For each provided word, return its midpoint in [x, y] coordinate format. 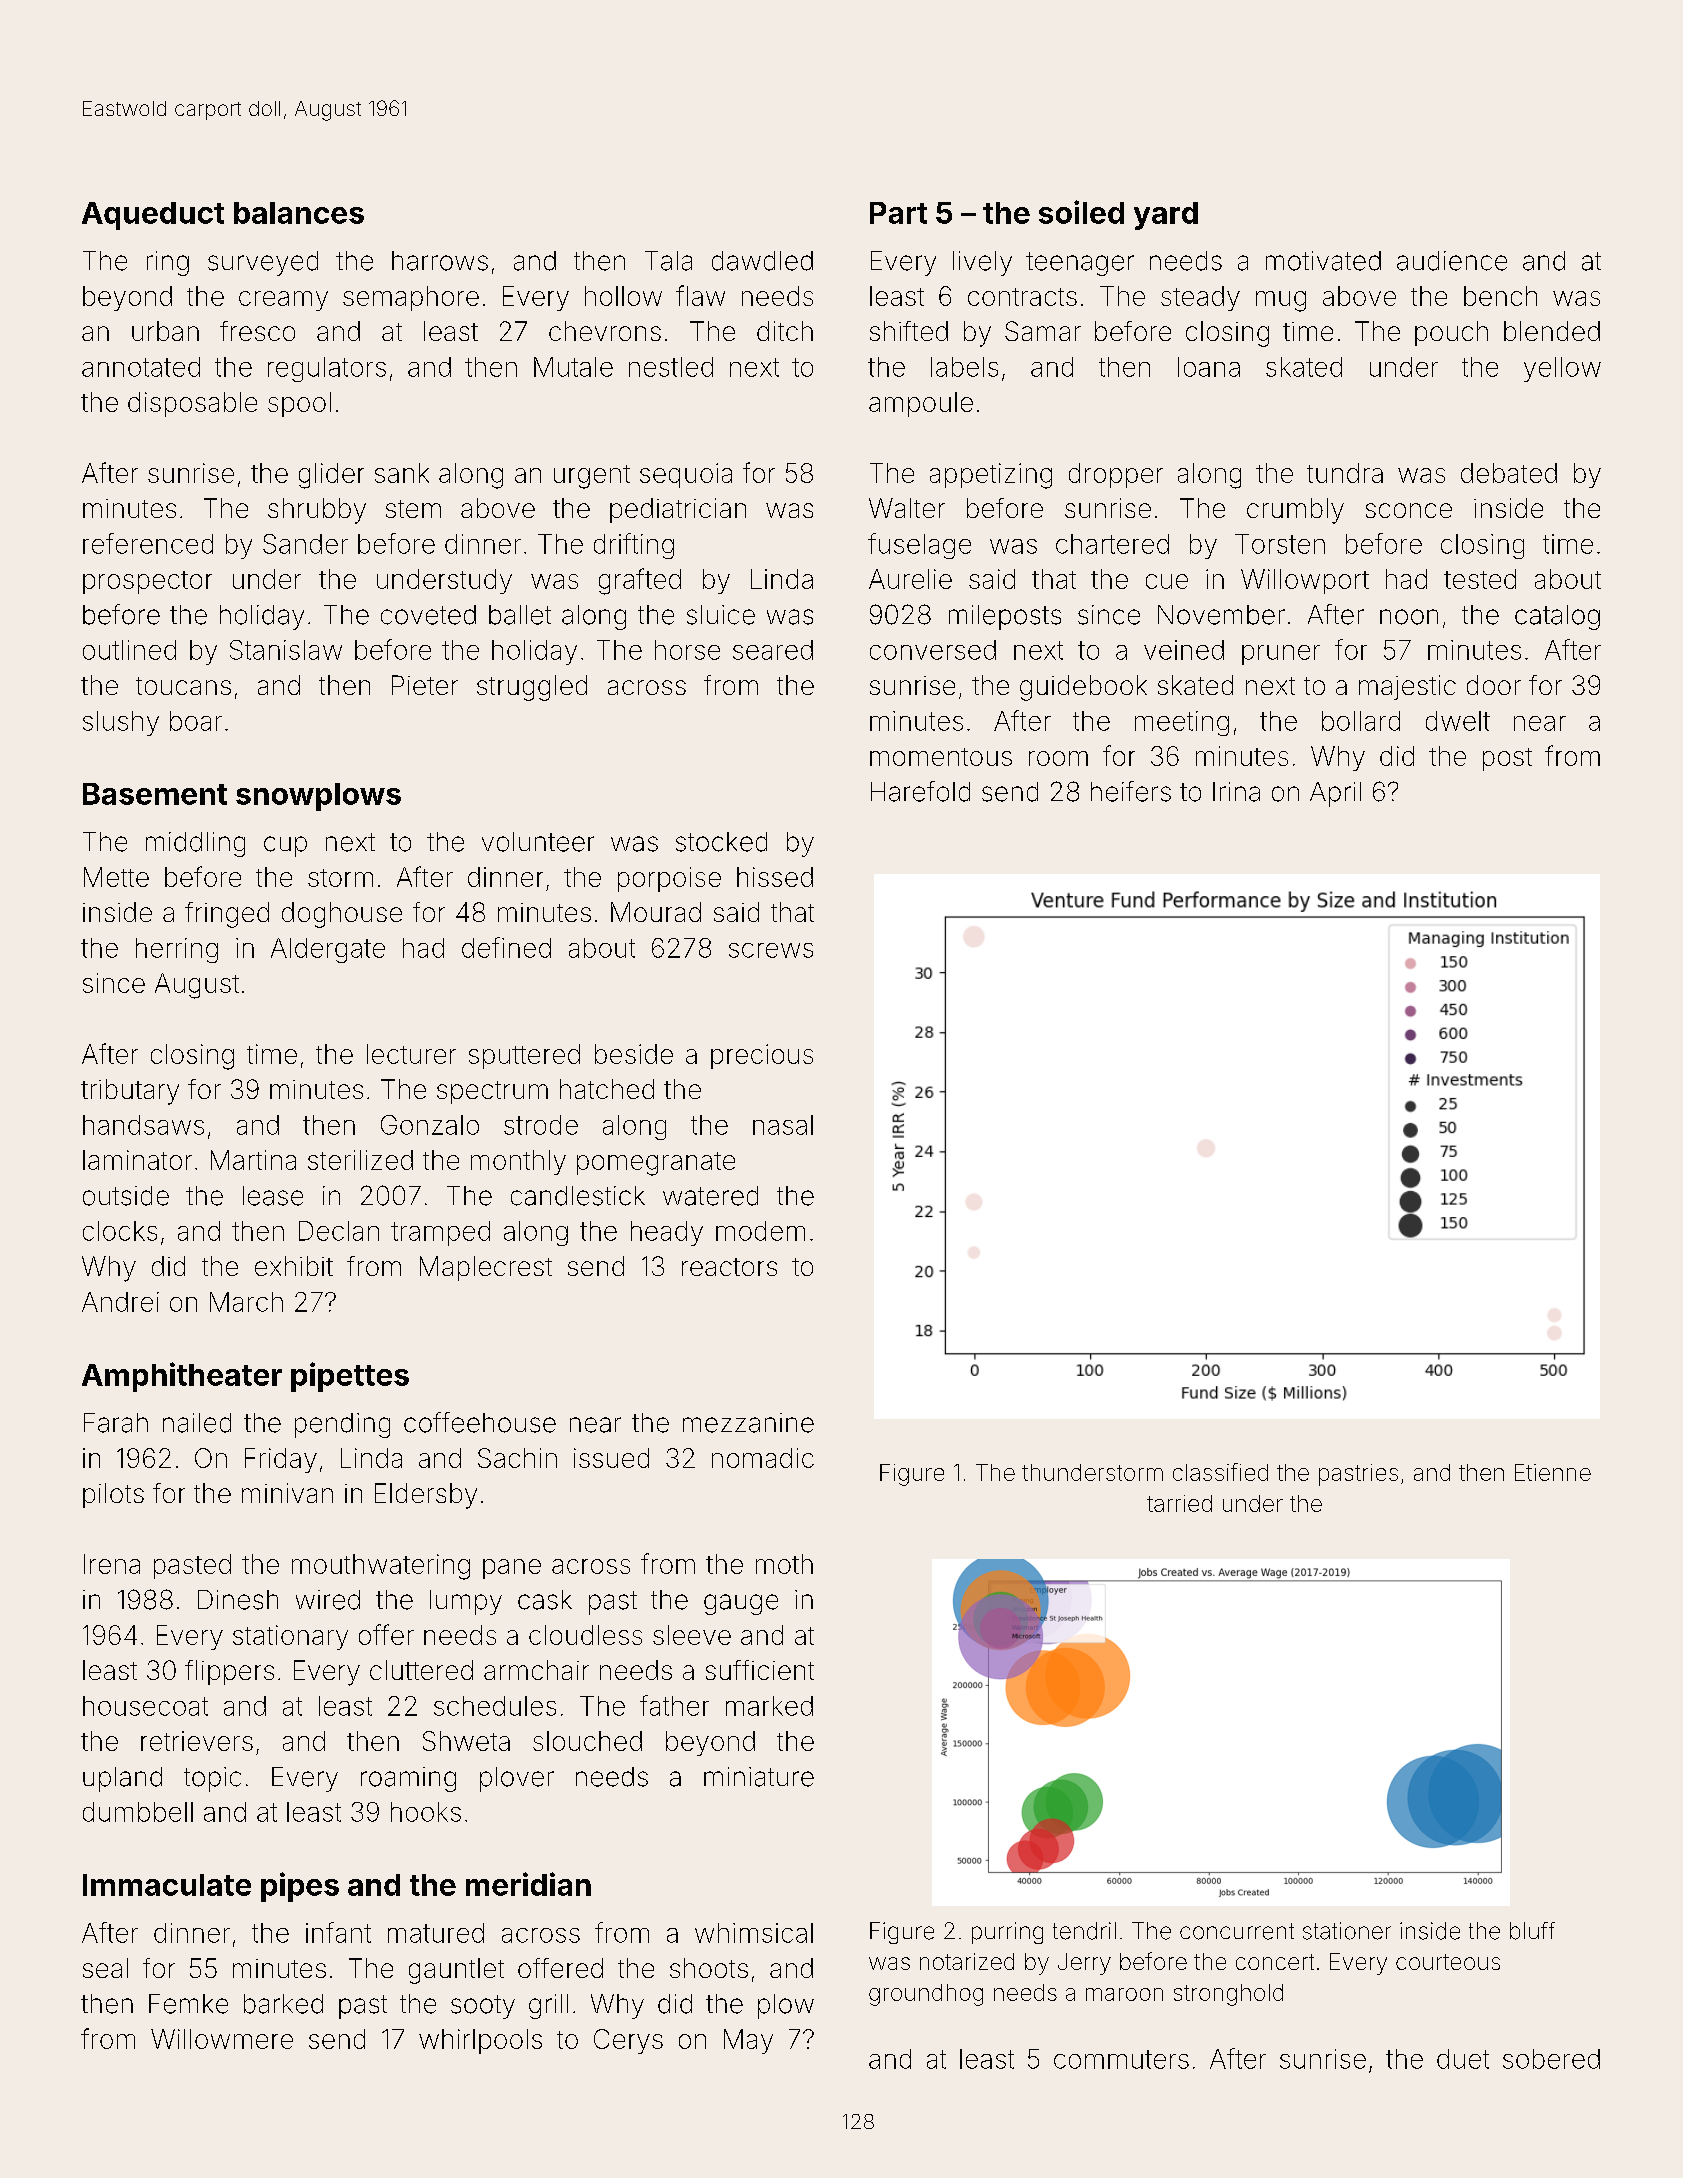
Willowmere [222, 2039]
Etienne [1553, 1472]
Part [898, 213]
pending [342, 1425]
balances [299, 213]
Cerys [628, 2041]
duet [1463, 2059]
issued [611, 1458]
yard [1166, 216]
